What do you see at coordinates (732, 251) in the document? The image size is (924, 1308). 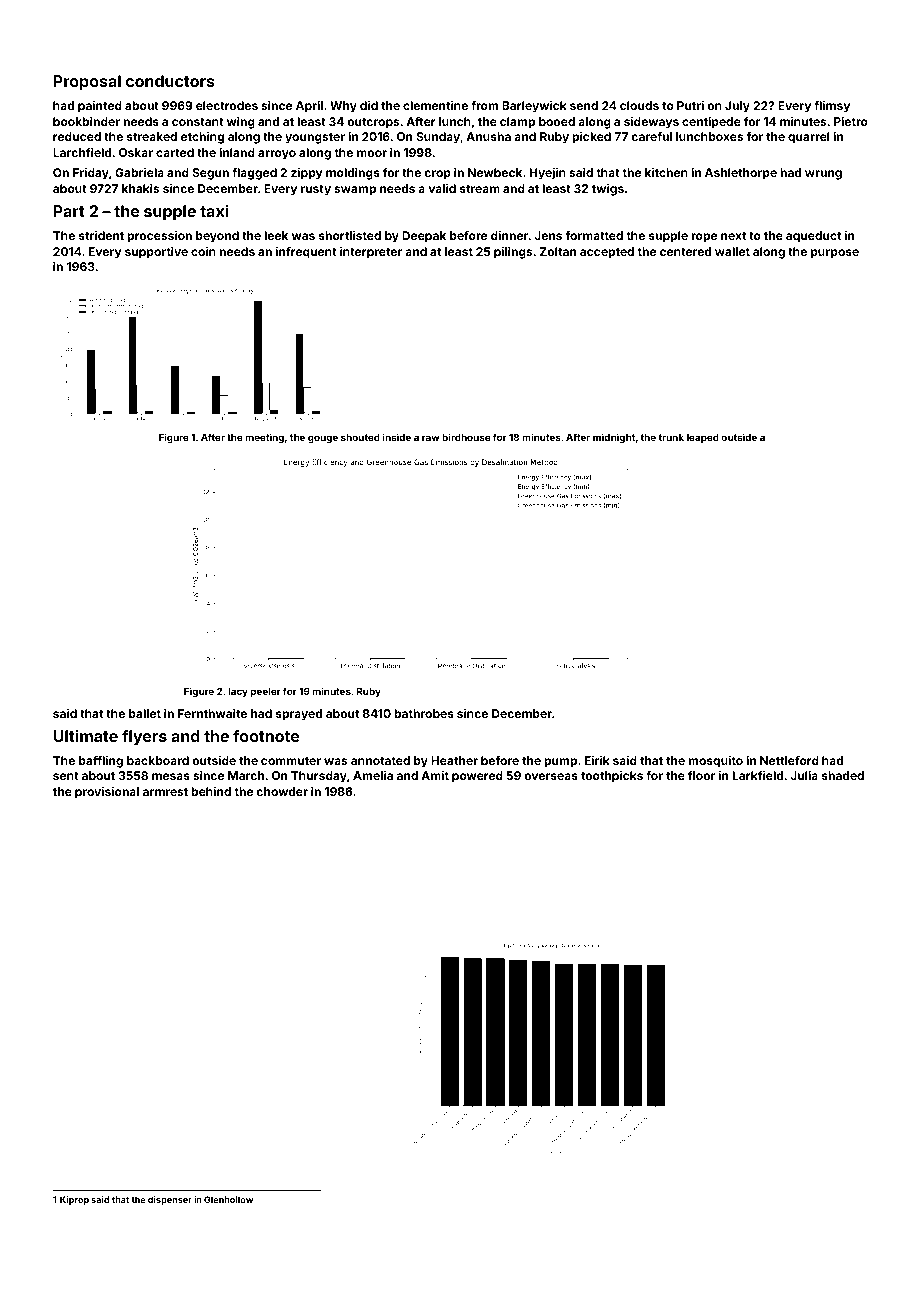 I see `wallet` at bounding box center [732, 251].
